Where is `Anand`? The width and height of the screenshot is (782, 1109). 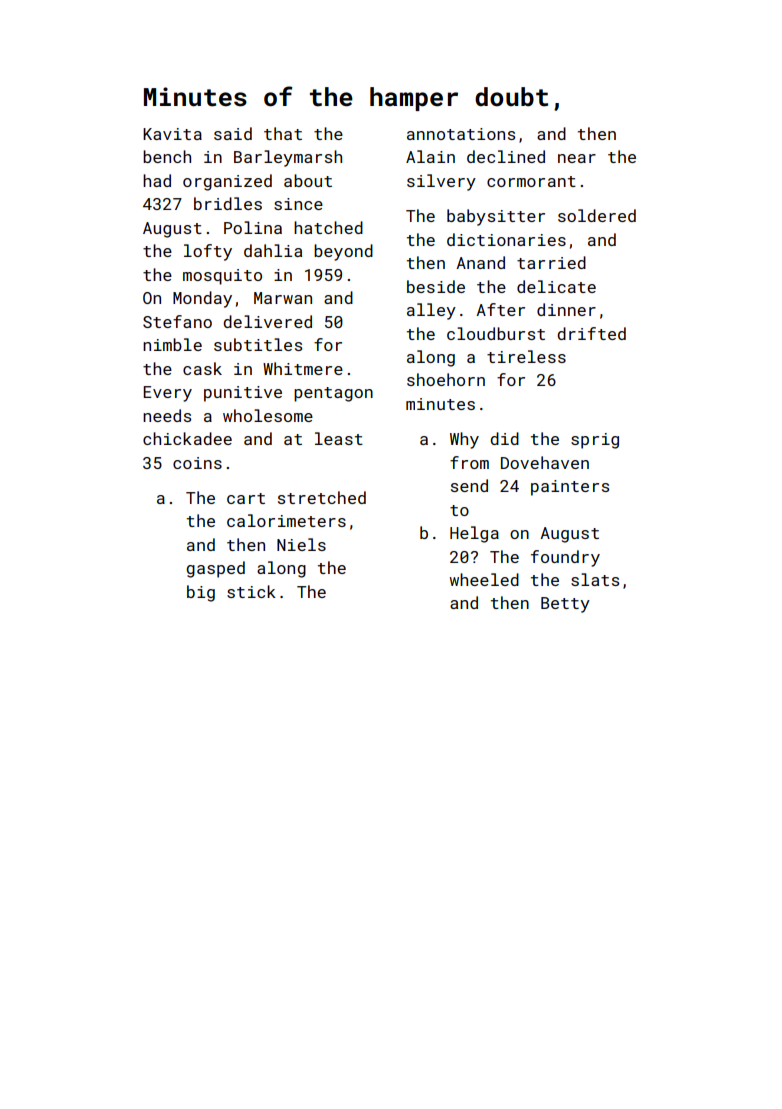 Anand is located at coordinates (480, 262).
